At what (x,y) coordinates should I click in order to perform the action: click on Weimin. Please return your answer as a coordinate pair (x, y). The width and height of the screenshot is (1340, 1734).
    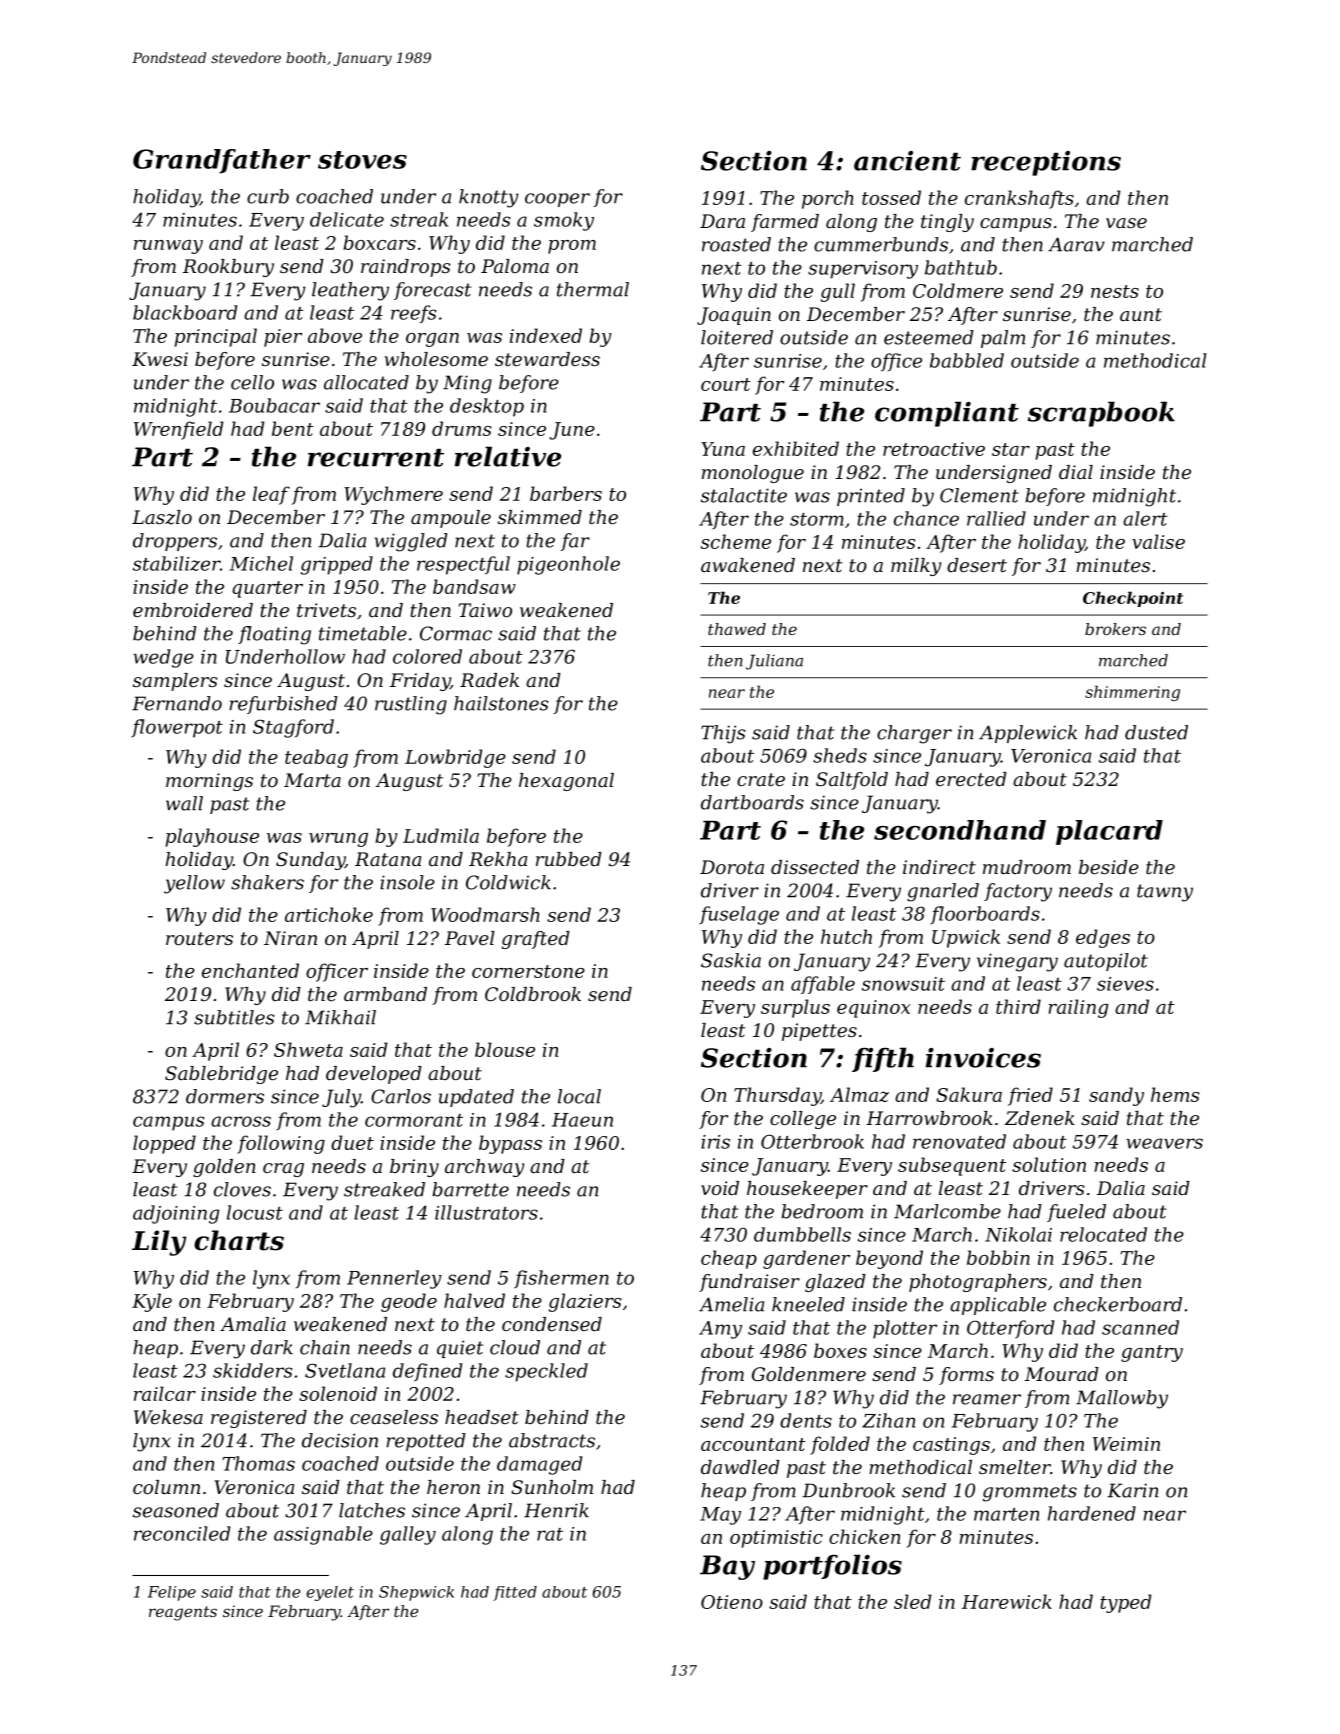
    Looking at the image, I should click on (1126, 1444).
